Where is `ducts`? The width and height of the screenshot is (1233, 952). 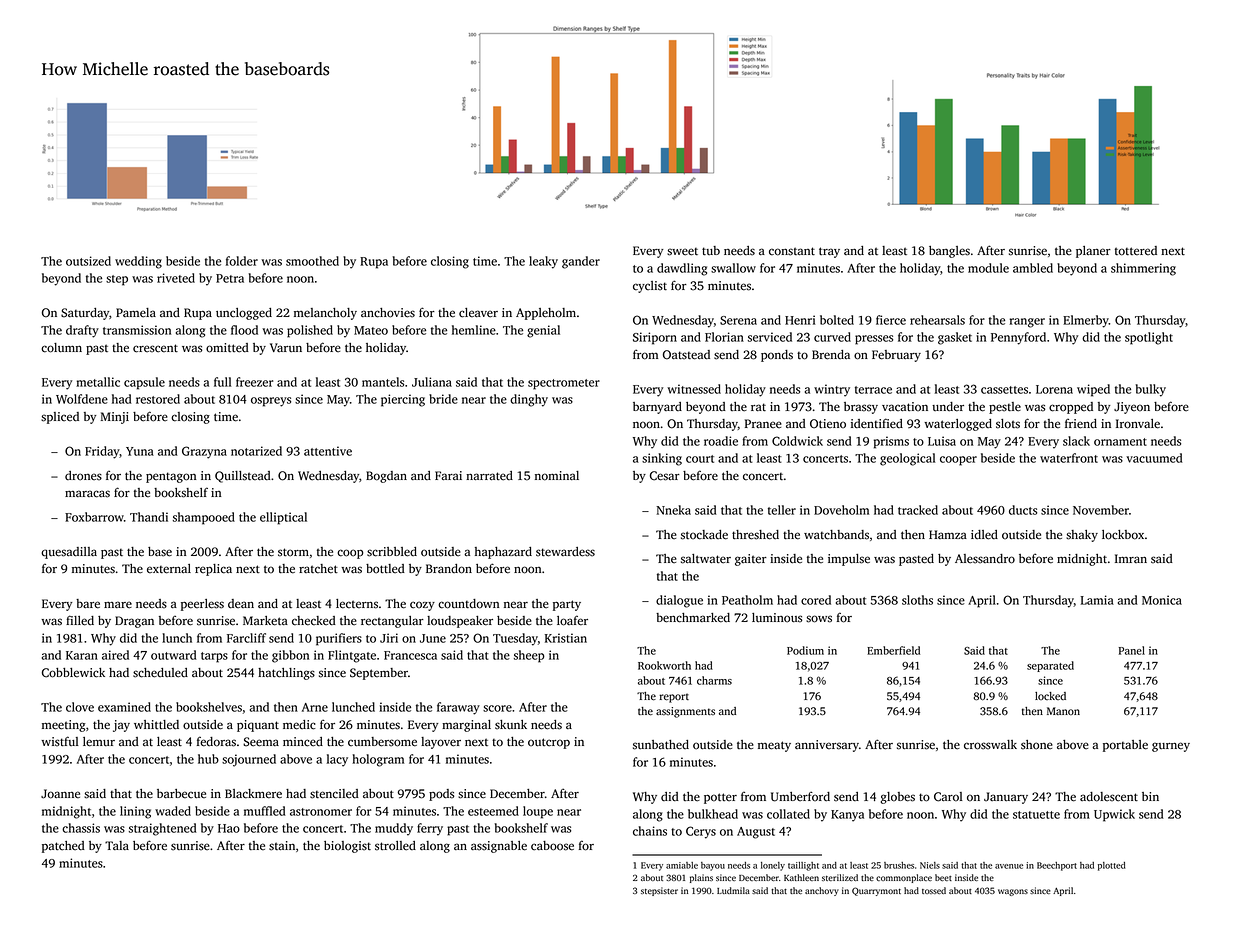
ducts is located at coordinates (1023, 510).
